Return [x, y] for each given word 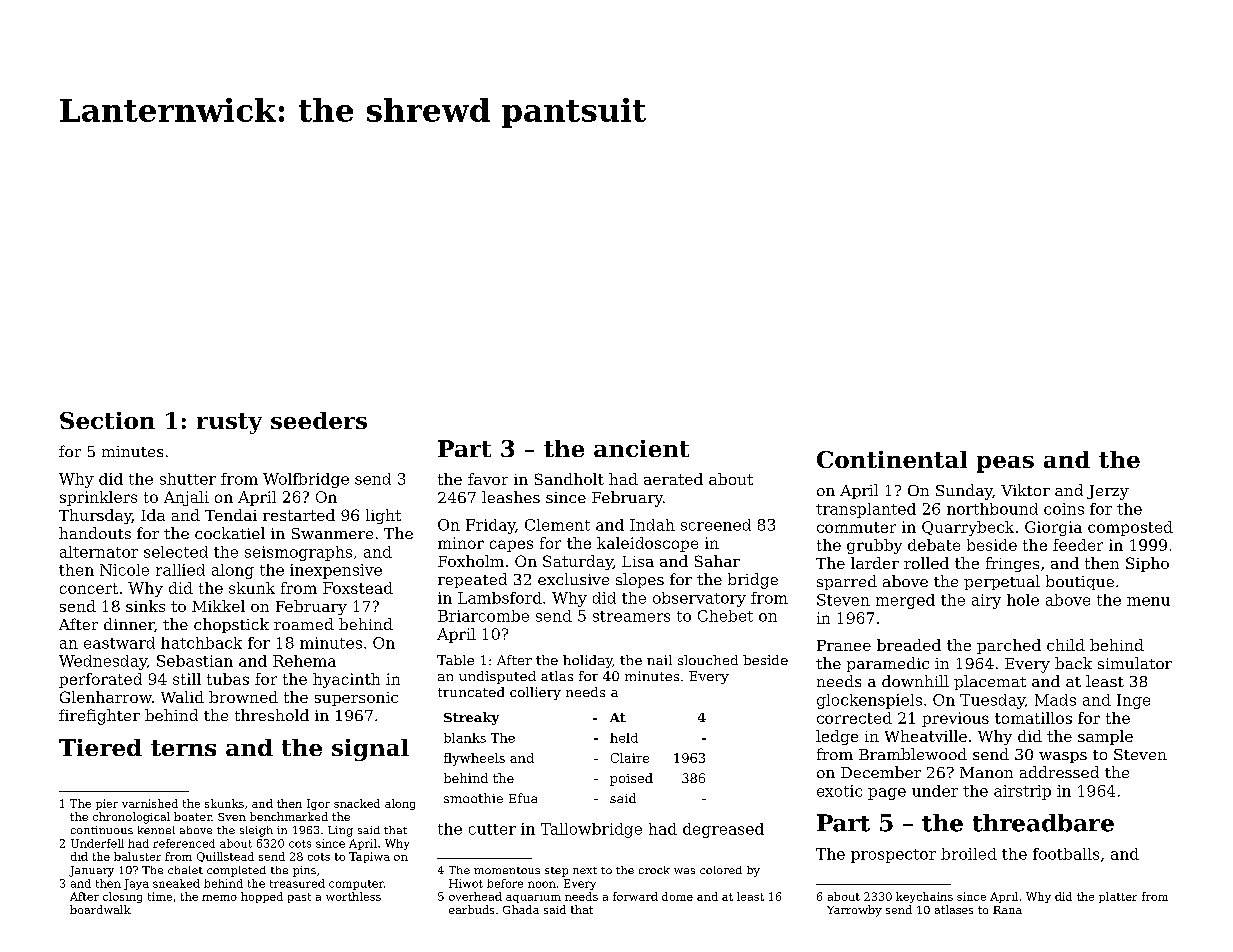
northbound [992, 509]
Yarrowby [854, 911]
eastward [119, 643]
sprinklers [98, 498]
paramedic [888, 664]
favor [488, 479]
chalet [185, 870]
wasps [1063, 757]
